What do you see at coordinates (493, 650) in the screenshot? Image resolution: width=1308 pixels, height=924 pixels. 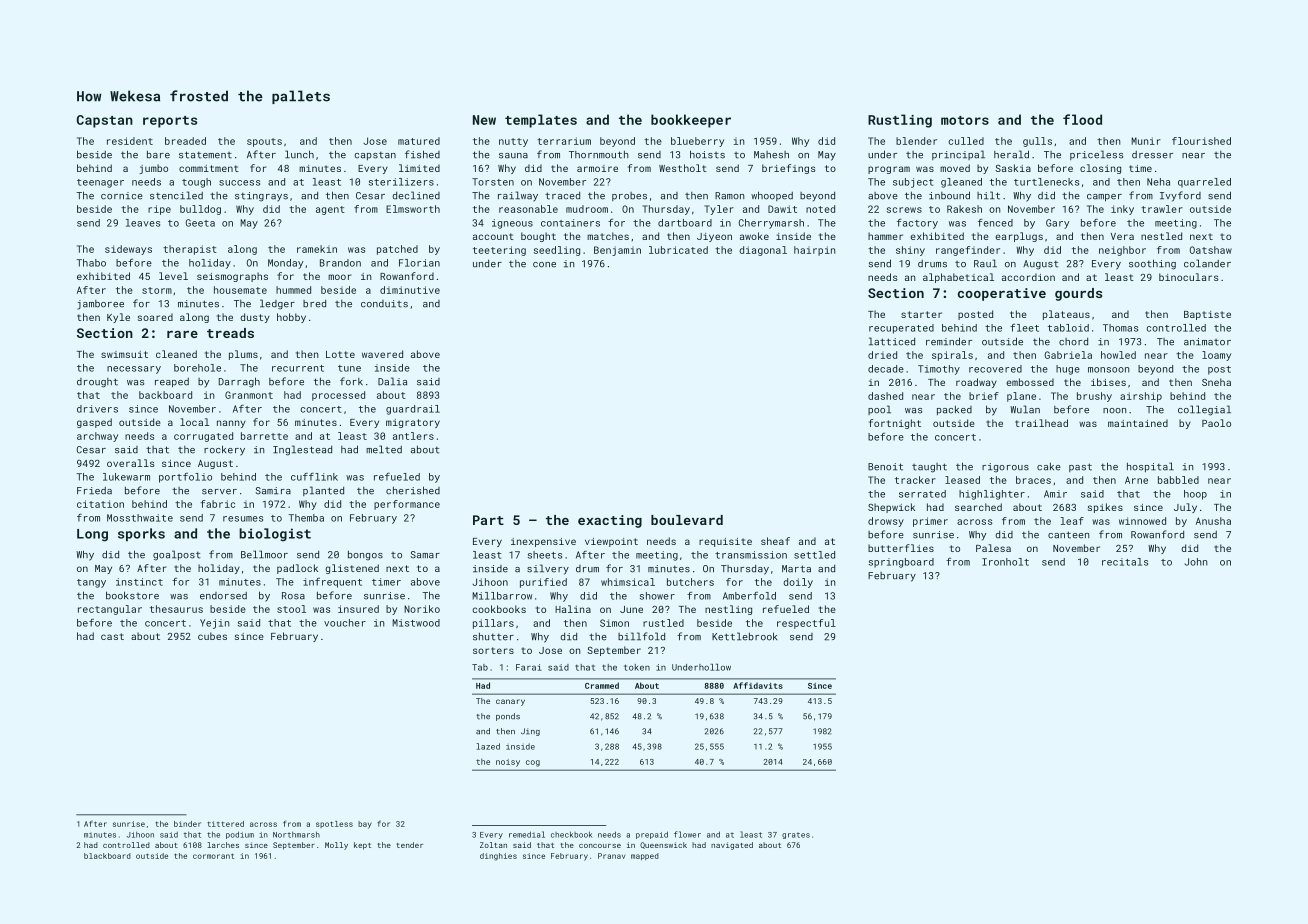 I see `sorters` at bounding box center [493, 650].
